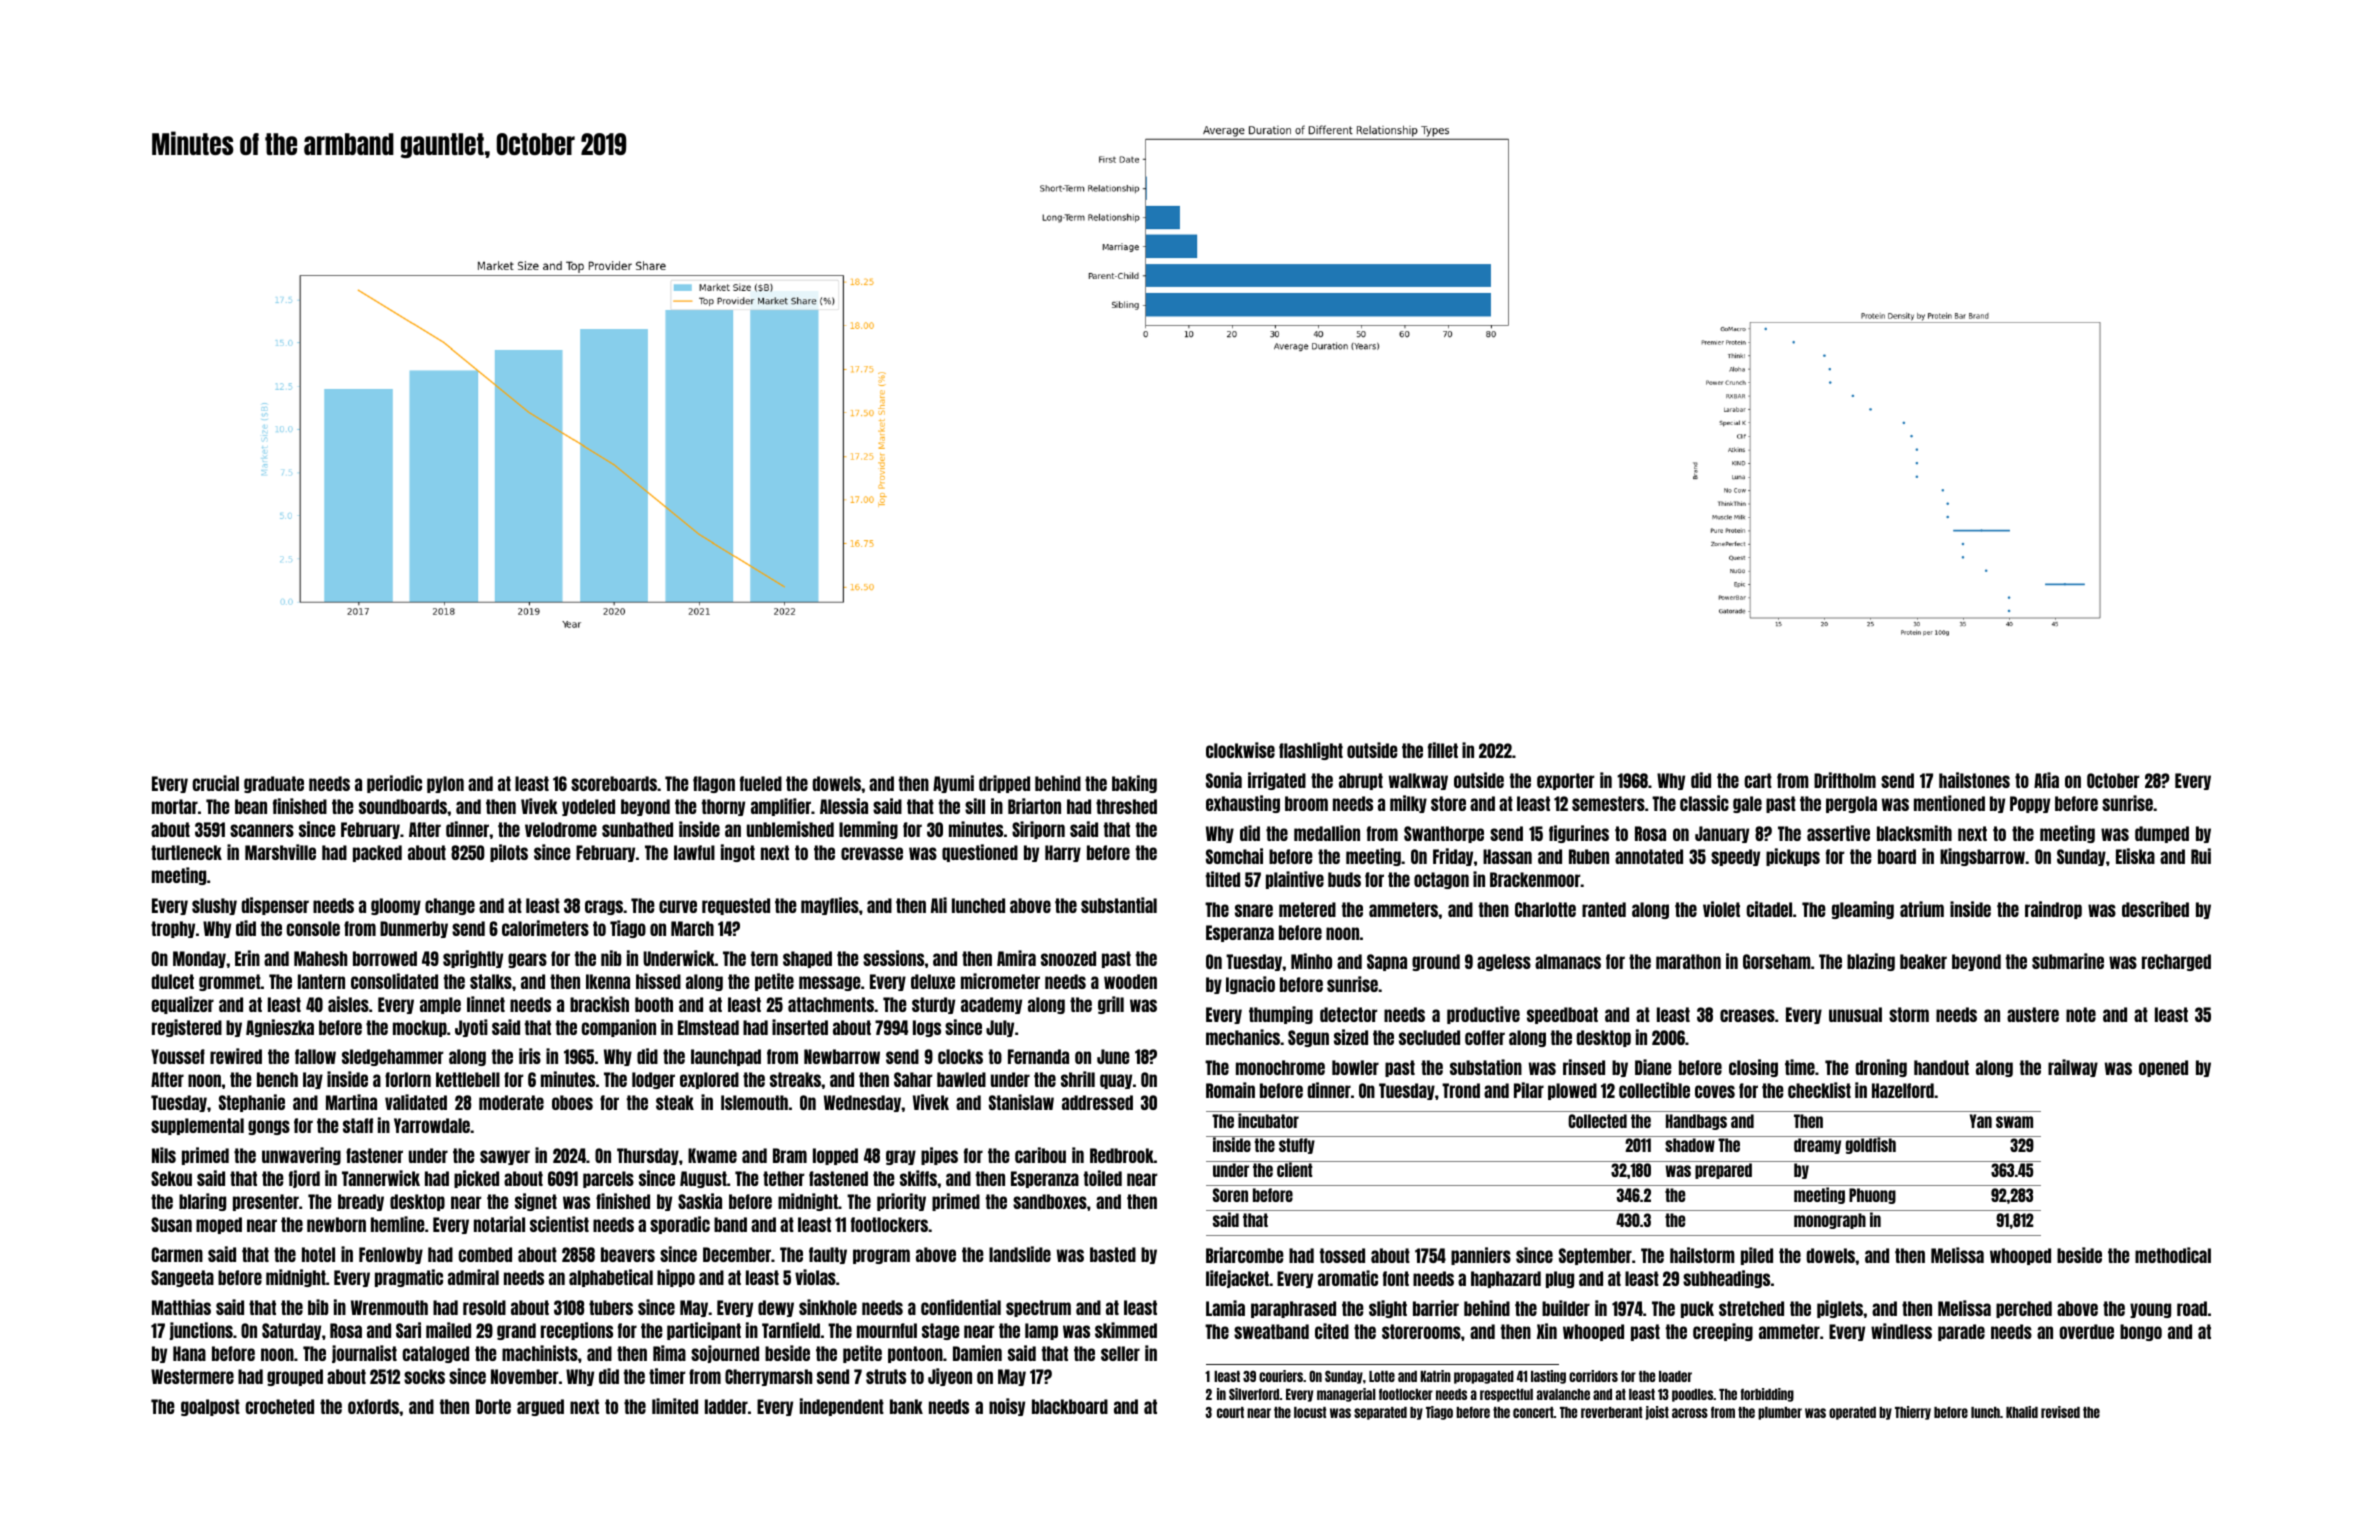  Describe the element at coordinates (754, 1102) in the document. I see `Islemouth` at that location.
